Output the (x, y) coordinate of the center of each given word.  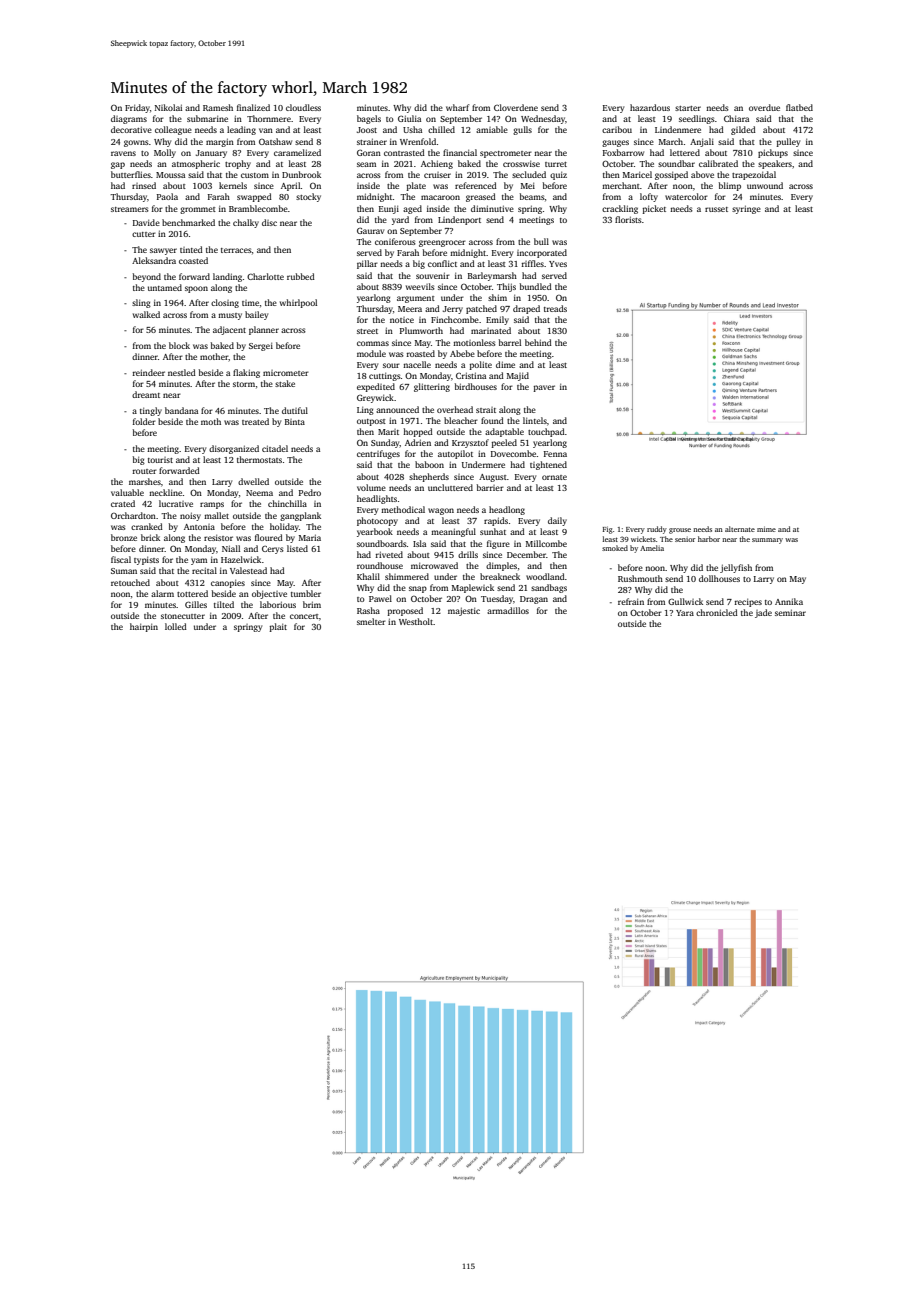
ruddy (657, 530)
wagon (441, 511)
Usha (412, 129)
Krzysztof (470, 443)
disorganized (234, 449)
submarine (207, 118)
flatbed (799, 107)
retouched (130, 582)
